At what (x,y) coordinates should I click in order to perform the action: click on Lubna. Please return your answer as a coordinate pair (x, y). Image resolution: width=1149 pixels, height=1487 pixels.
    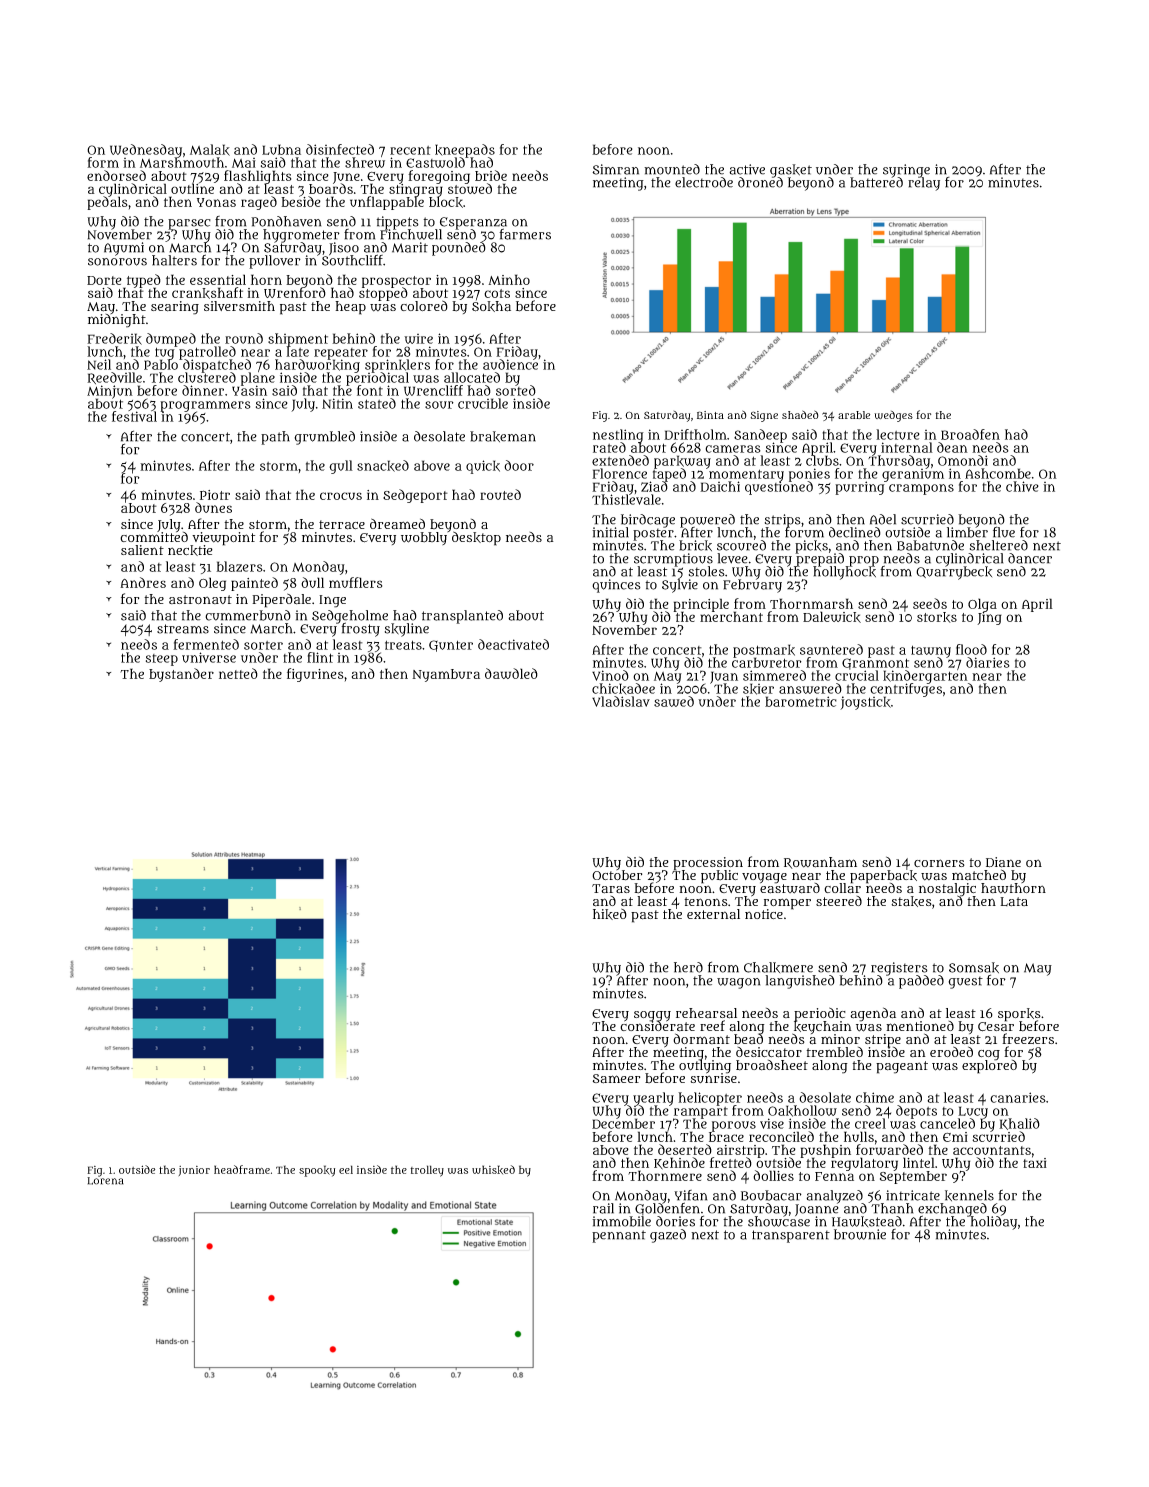
    Looking at the image, I should click on (281, 149).
